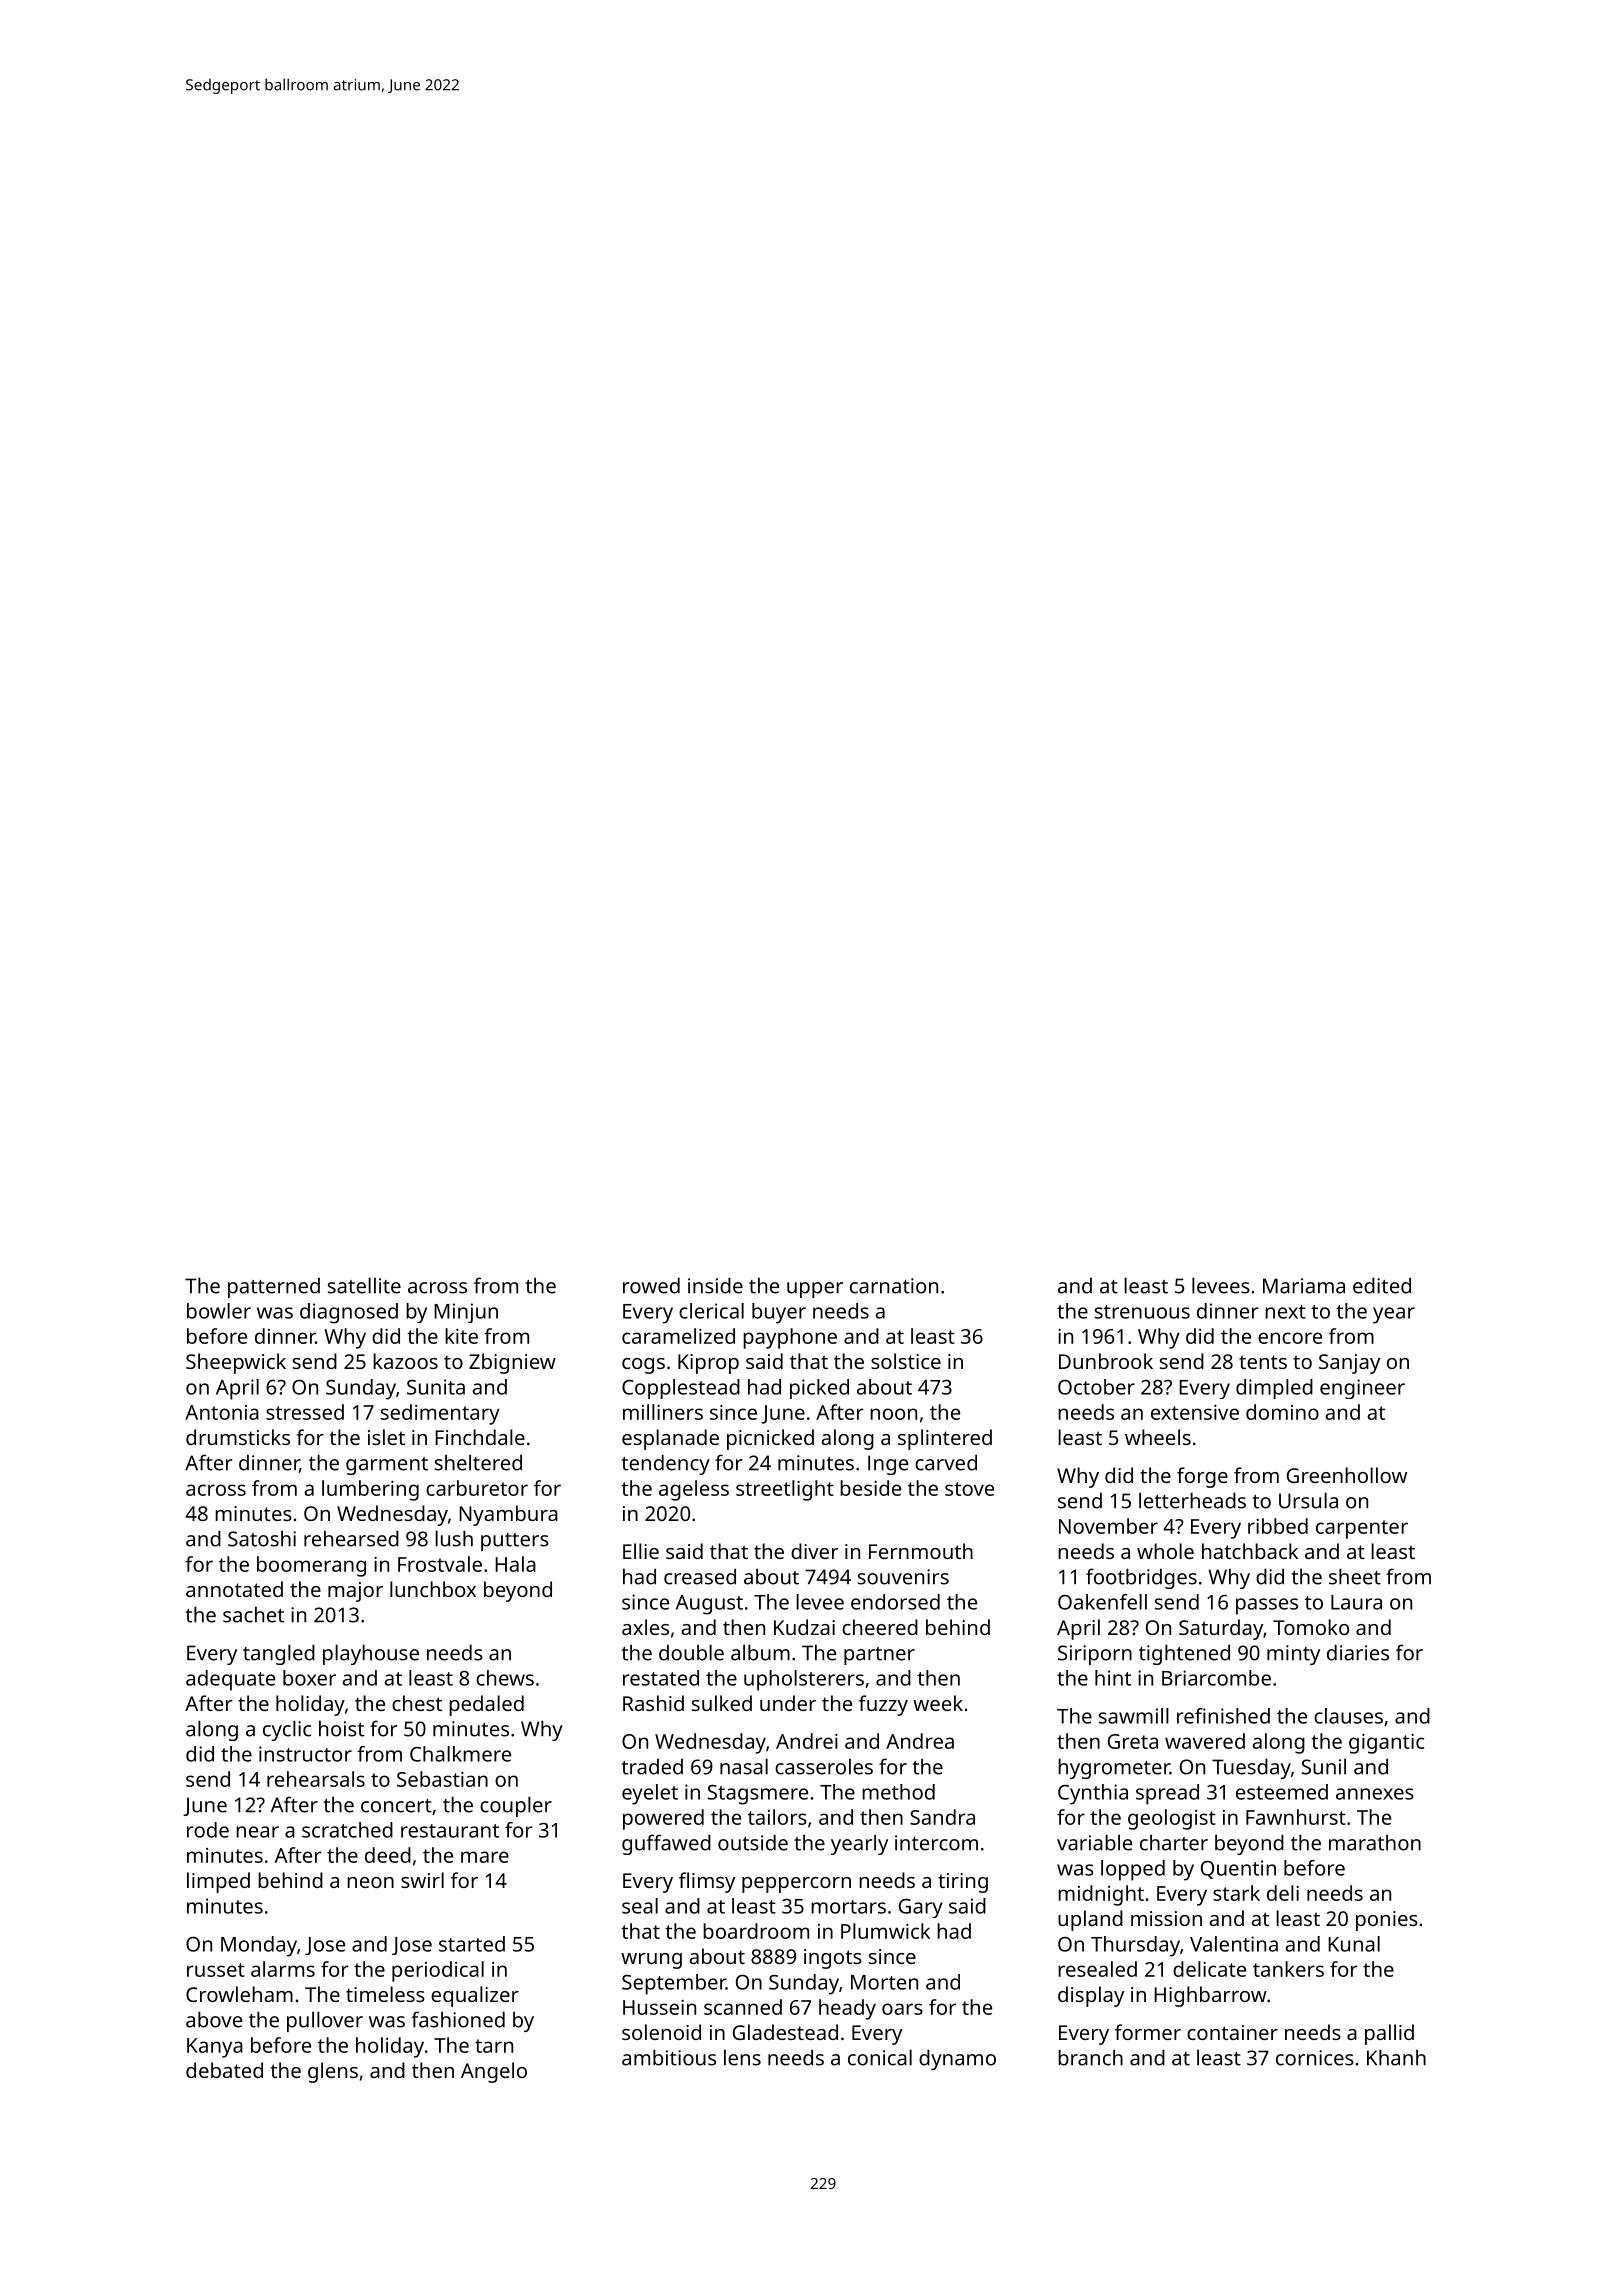 The width and height of the document is (1620, 2292). I want to click on under, so click(788, 1703).
